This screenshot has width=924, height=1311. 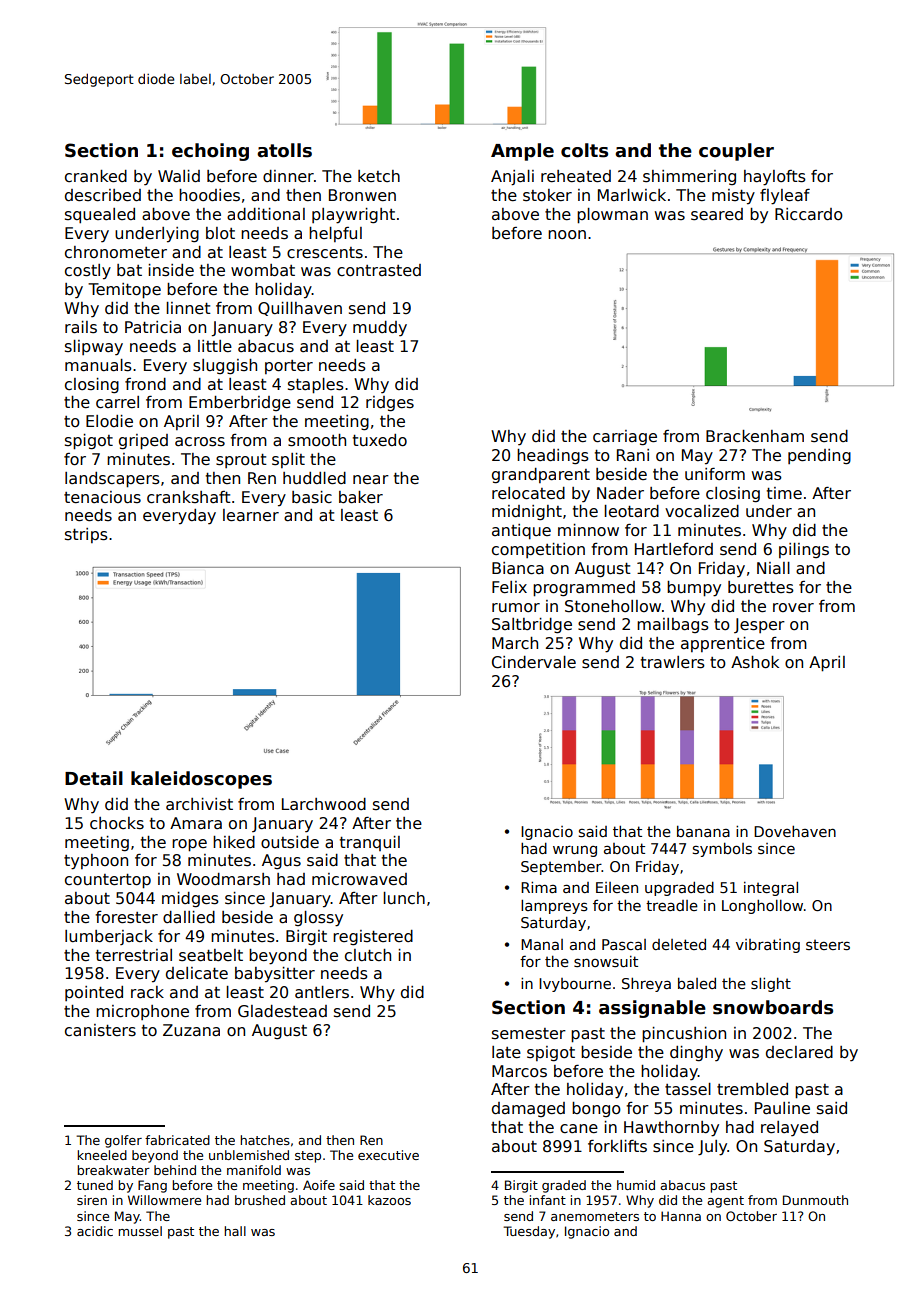 What do you see at coordinates (210, 152) in the screenshot?
I see `echoing` at bounding box center [210, 152].
